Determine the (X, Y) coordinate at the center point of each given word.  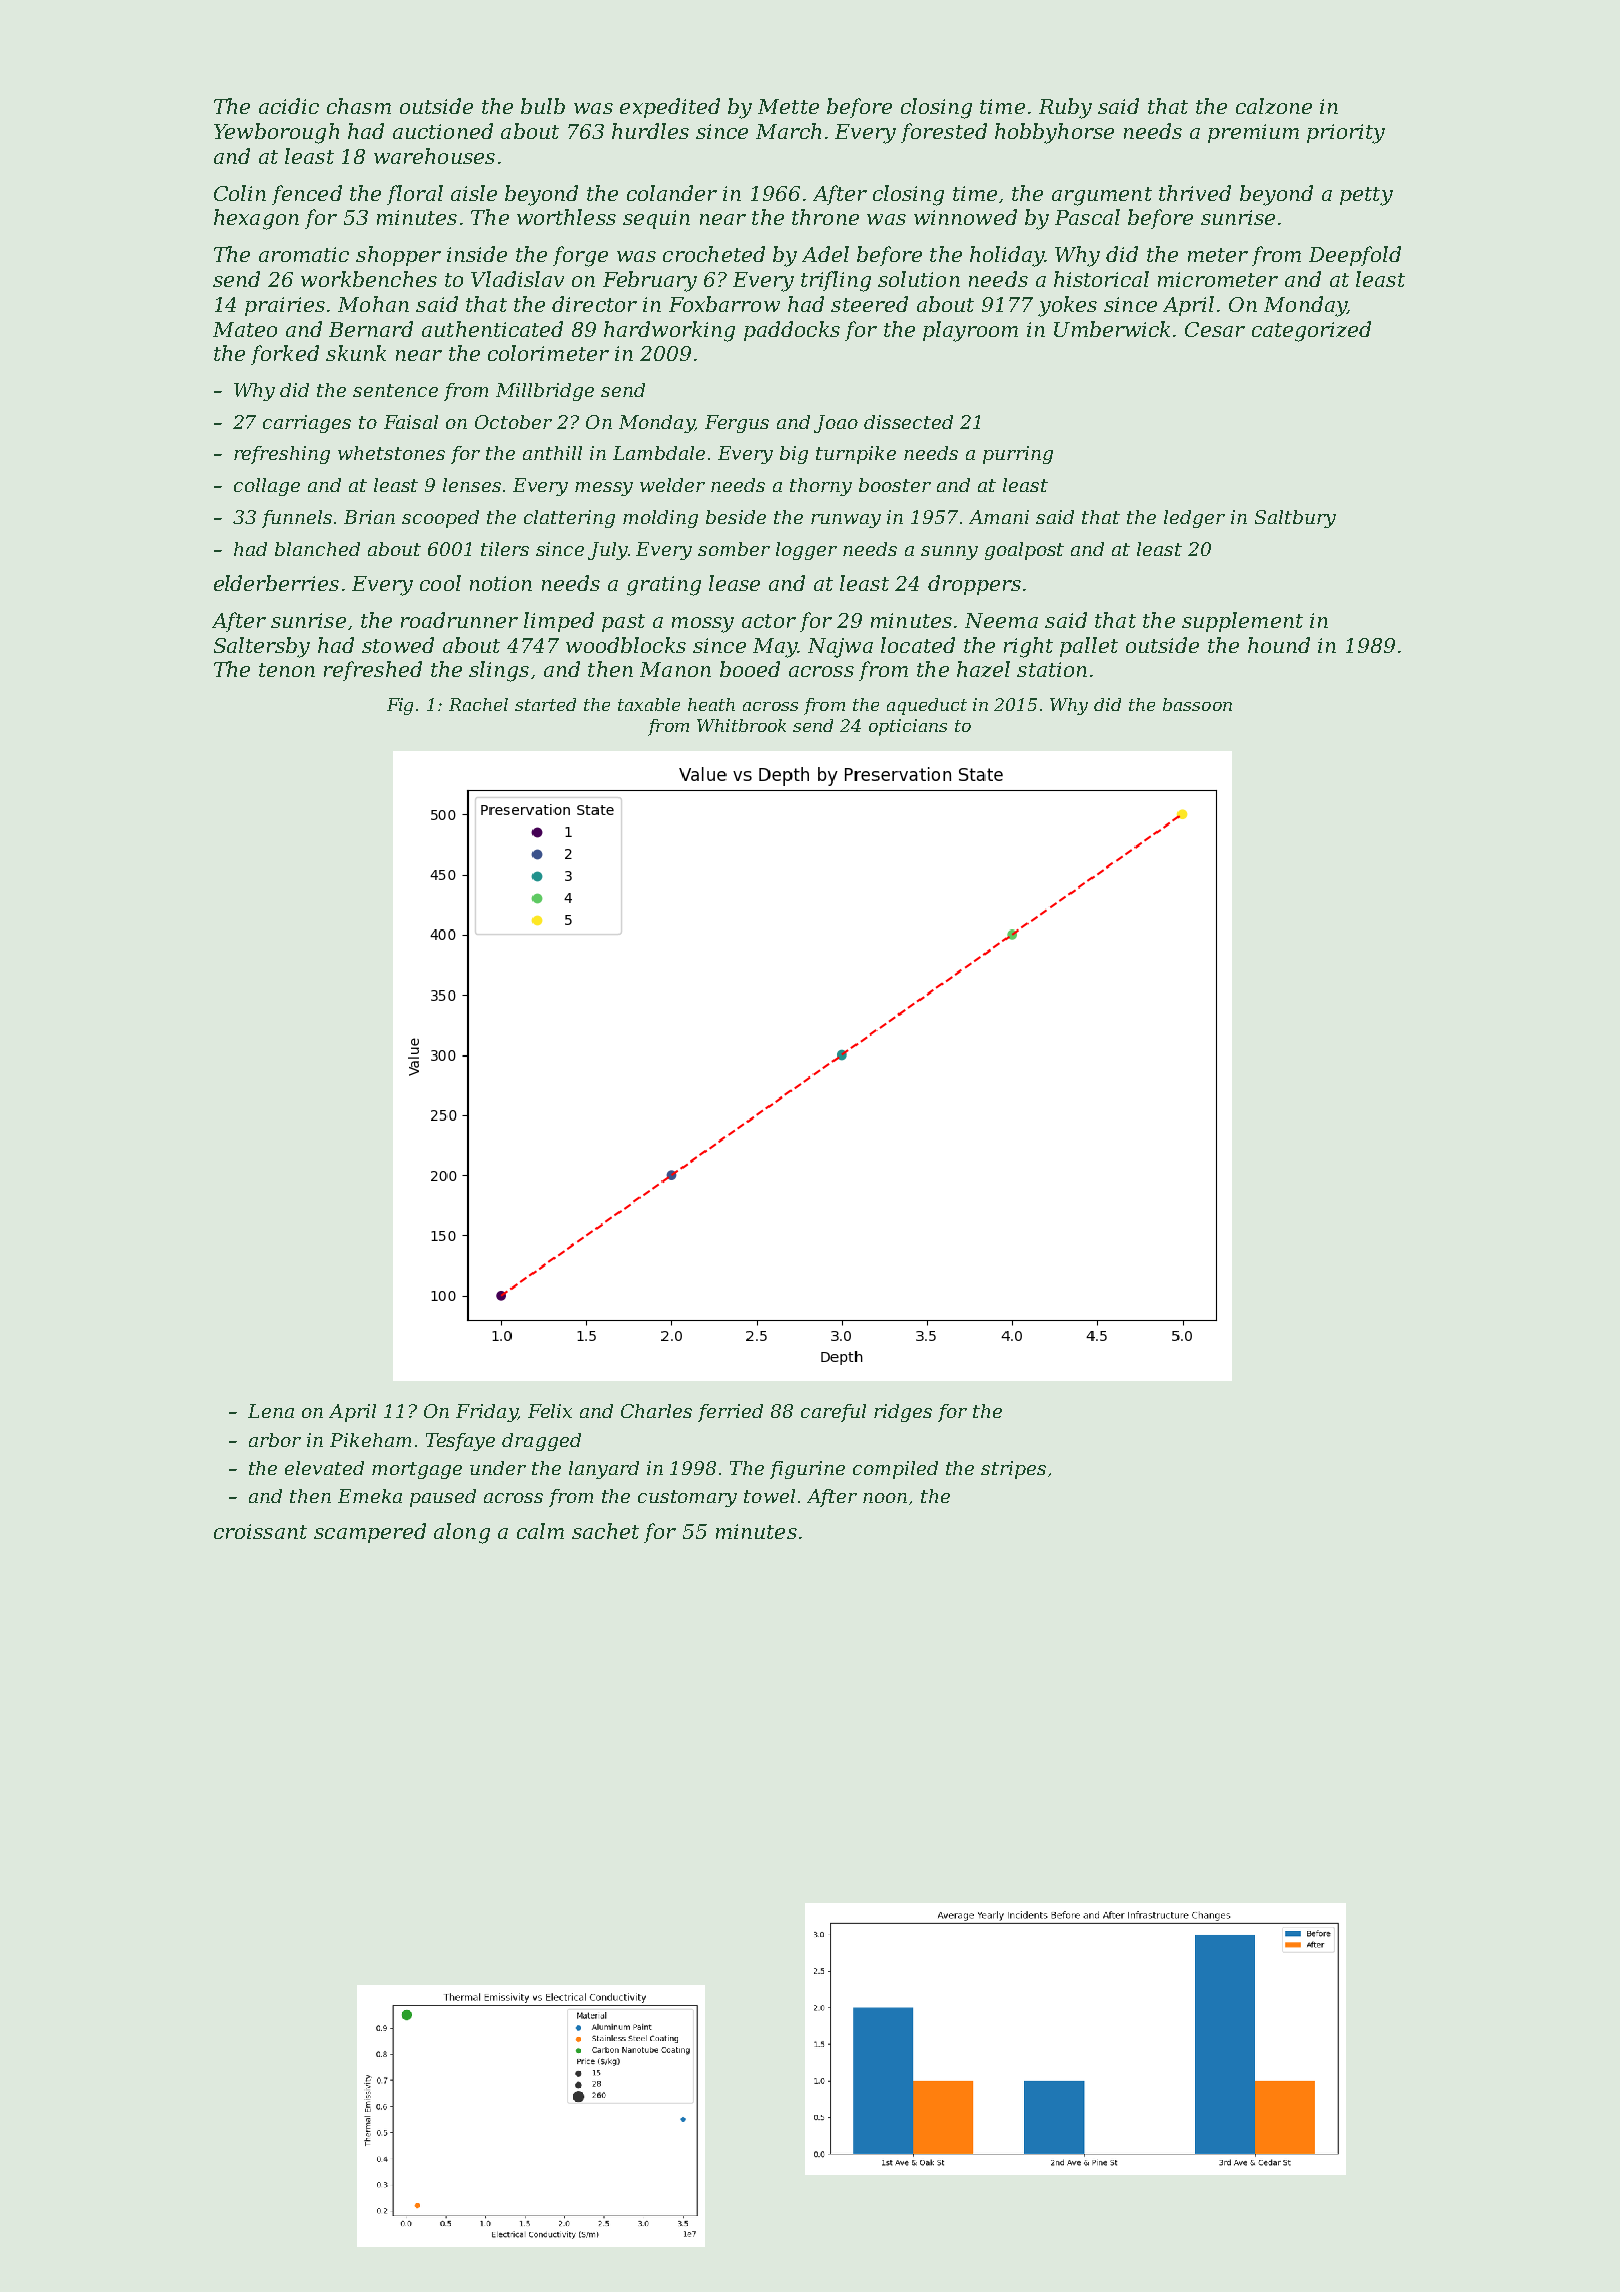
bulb (543, 106)
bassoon (1197, 704)
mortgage (417, 1470)
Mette (788, 106)
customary (687, 1498)
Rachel (478, 704)
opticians (908, 727)
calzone (1274, 106)
